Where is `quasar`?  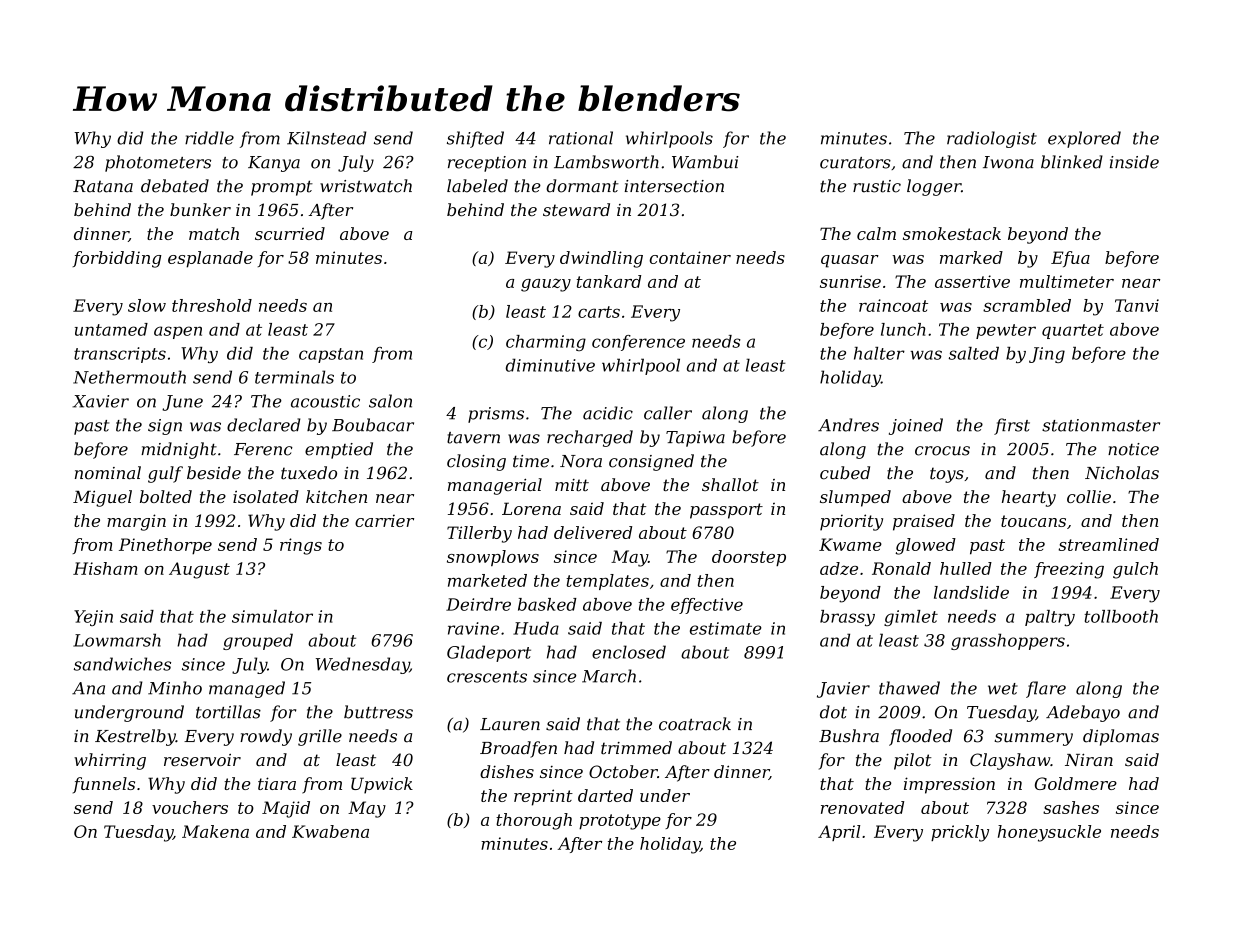 quasar is located at coordinates (850, 261).
